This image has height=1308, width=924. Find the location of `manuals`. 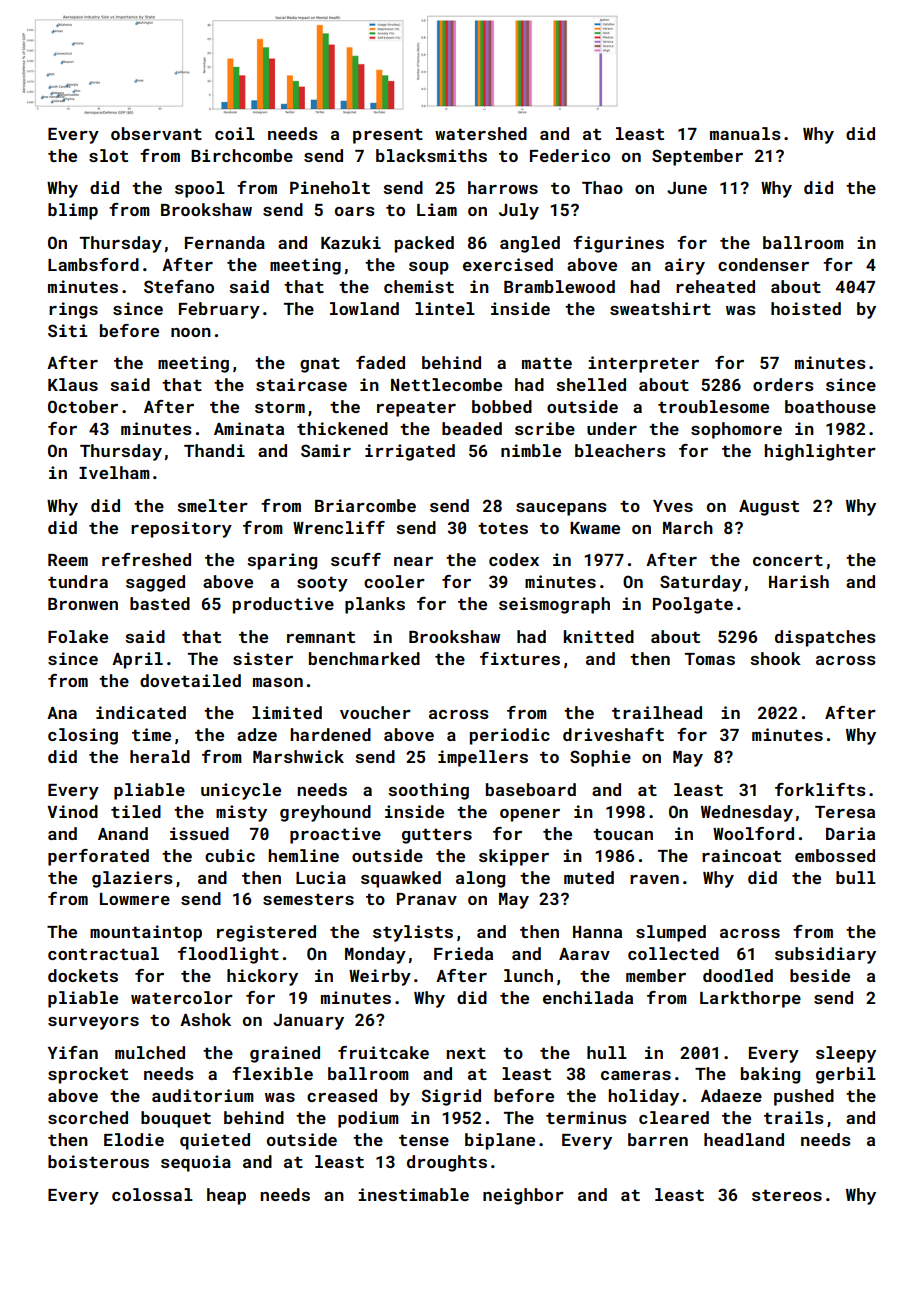

manuals is located at coordinates (745, 133).
